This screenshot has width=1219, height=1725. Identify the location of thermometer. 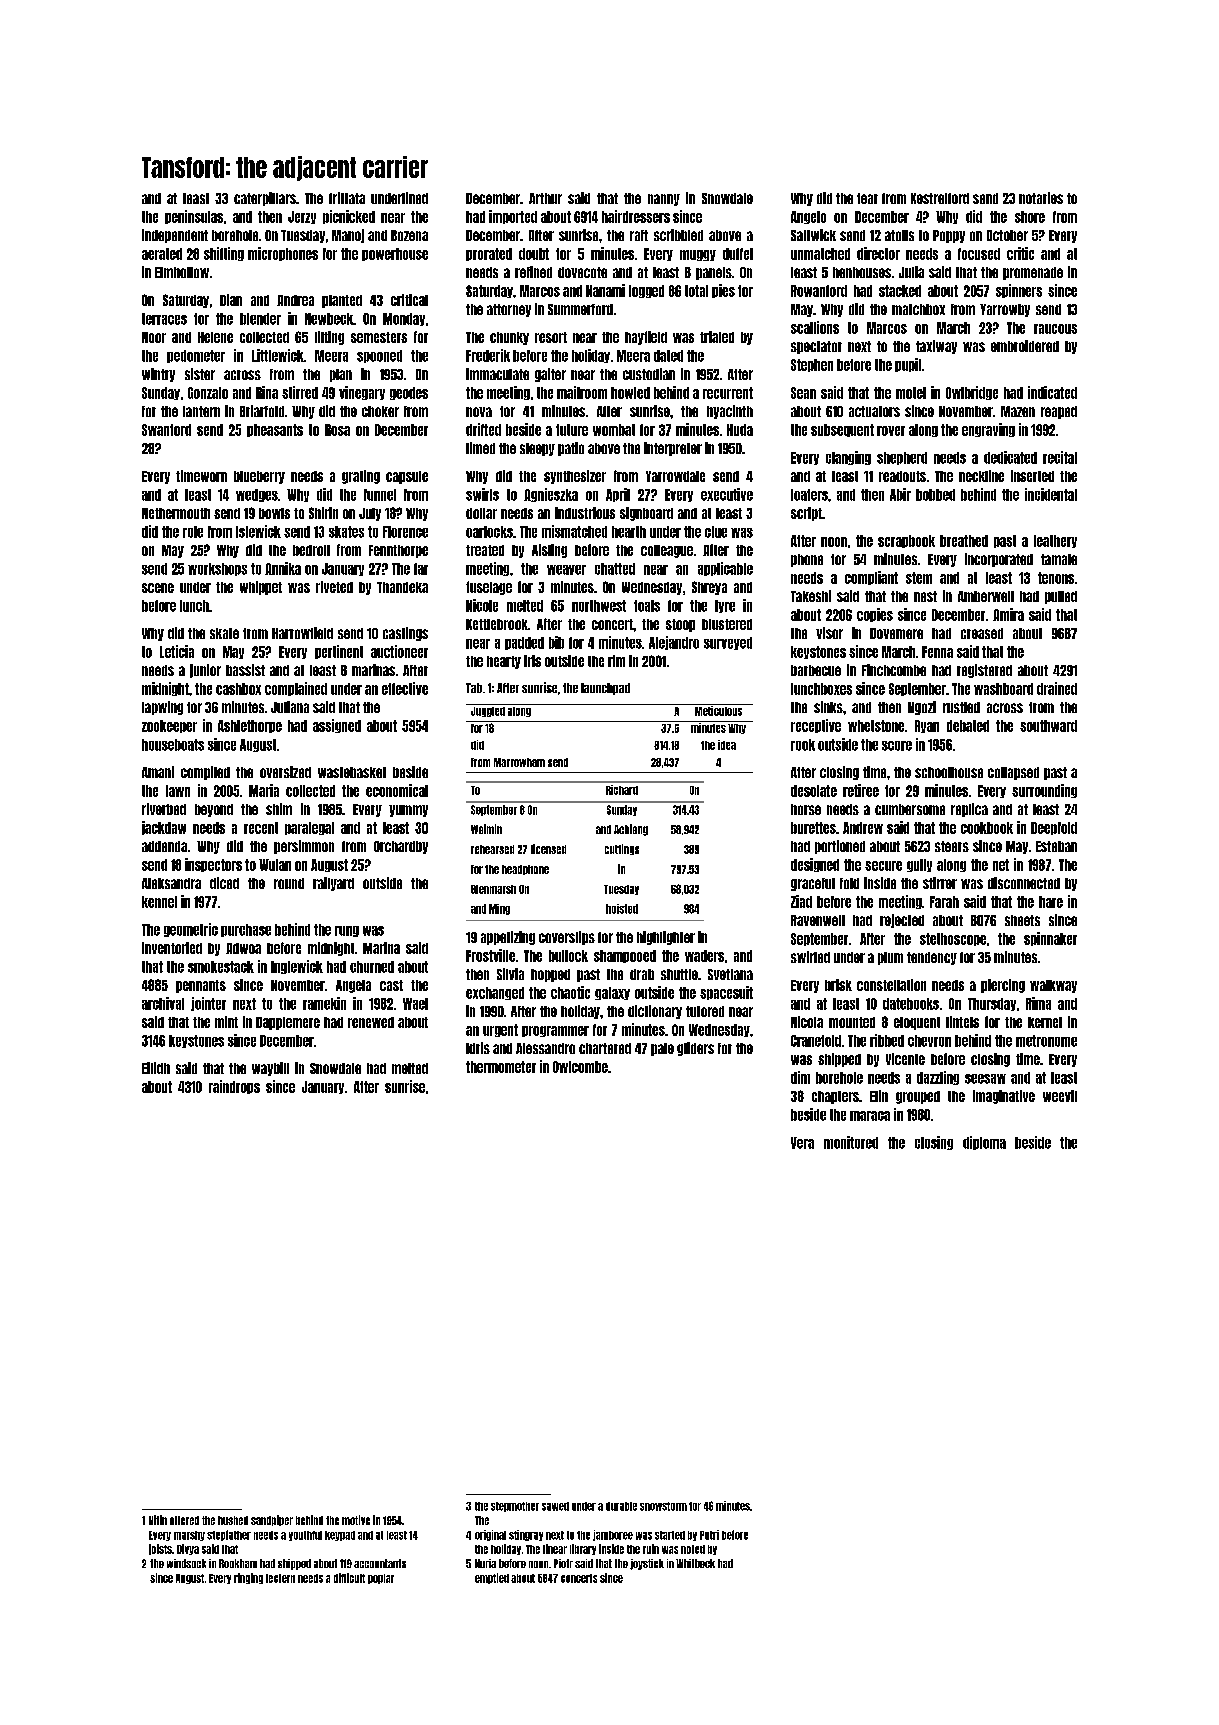
(501, 1067).
